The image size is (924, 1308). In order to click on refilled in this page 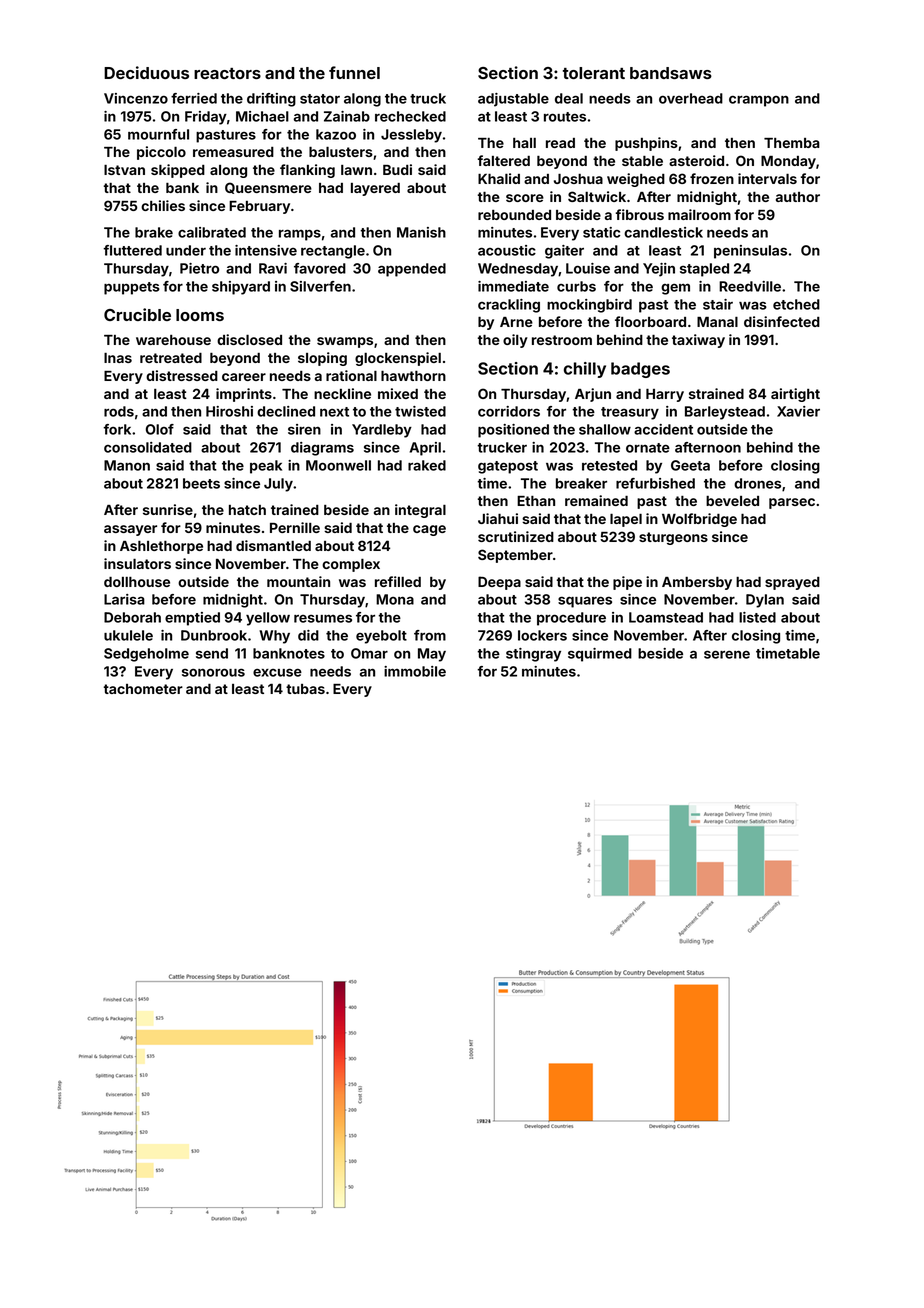, I will do `click(398, 581)`.
